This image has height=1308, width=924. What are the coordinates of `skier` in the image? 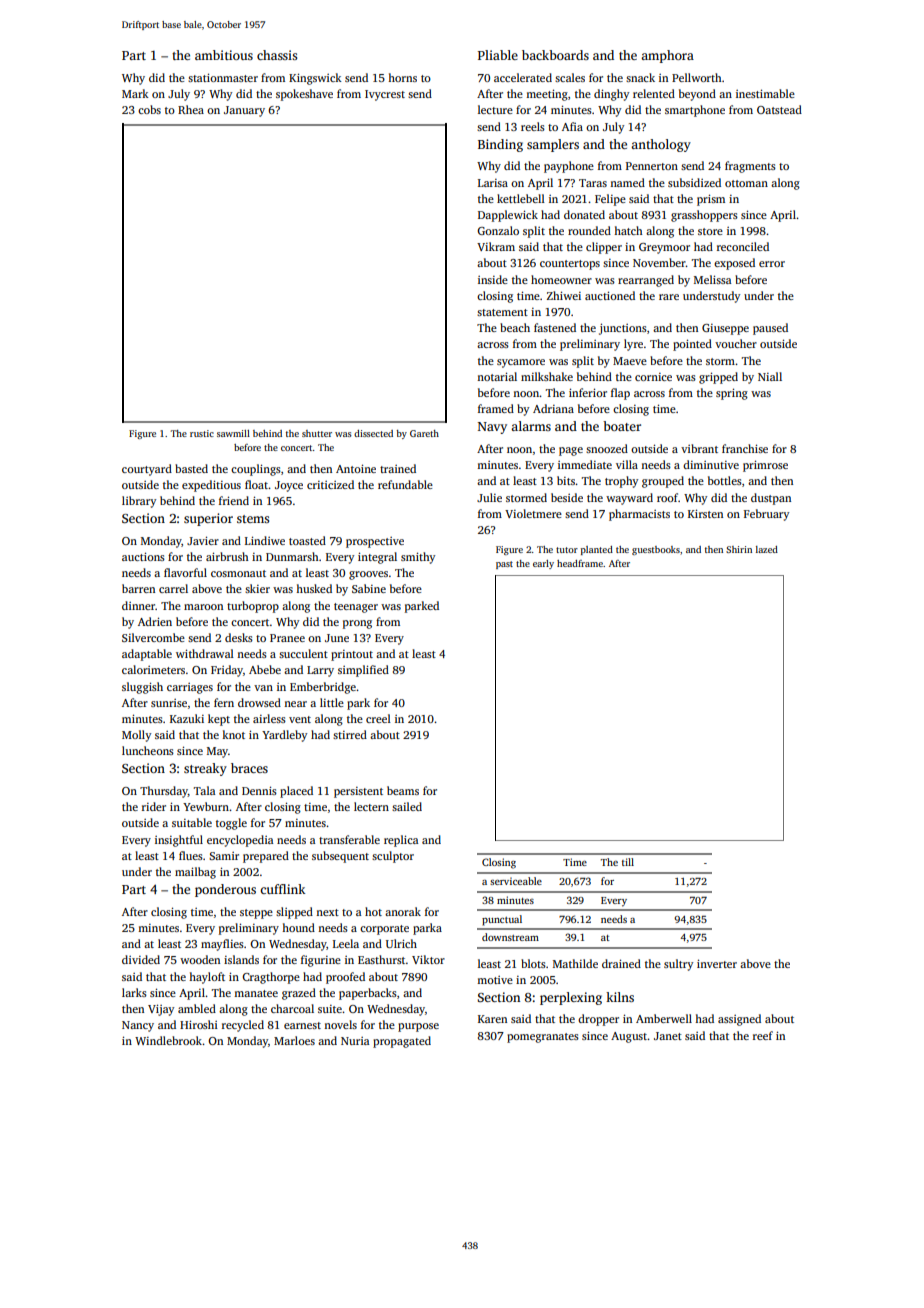 It's located at (257, 588).
